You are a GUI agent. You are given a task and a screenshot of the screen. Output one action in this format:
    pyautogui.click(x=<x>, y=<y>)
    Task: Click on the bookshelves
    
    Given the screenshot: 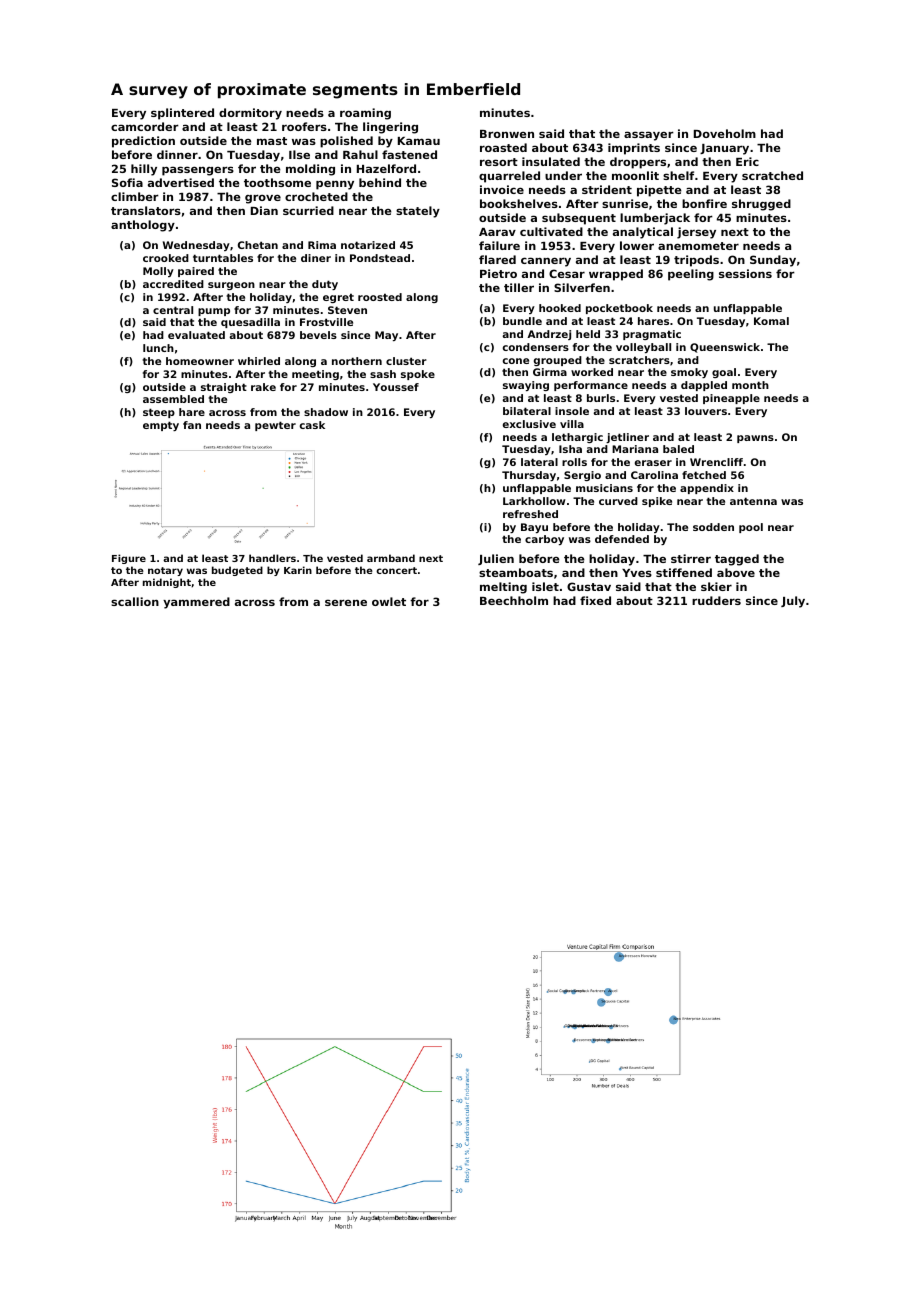 What is the action you would take?
    pyautogui.click(x=519, y=203)
